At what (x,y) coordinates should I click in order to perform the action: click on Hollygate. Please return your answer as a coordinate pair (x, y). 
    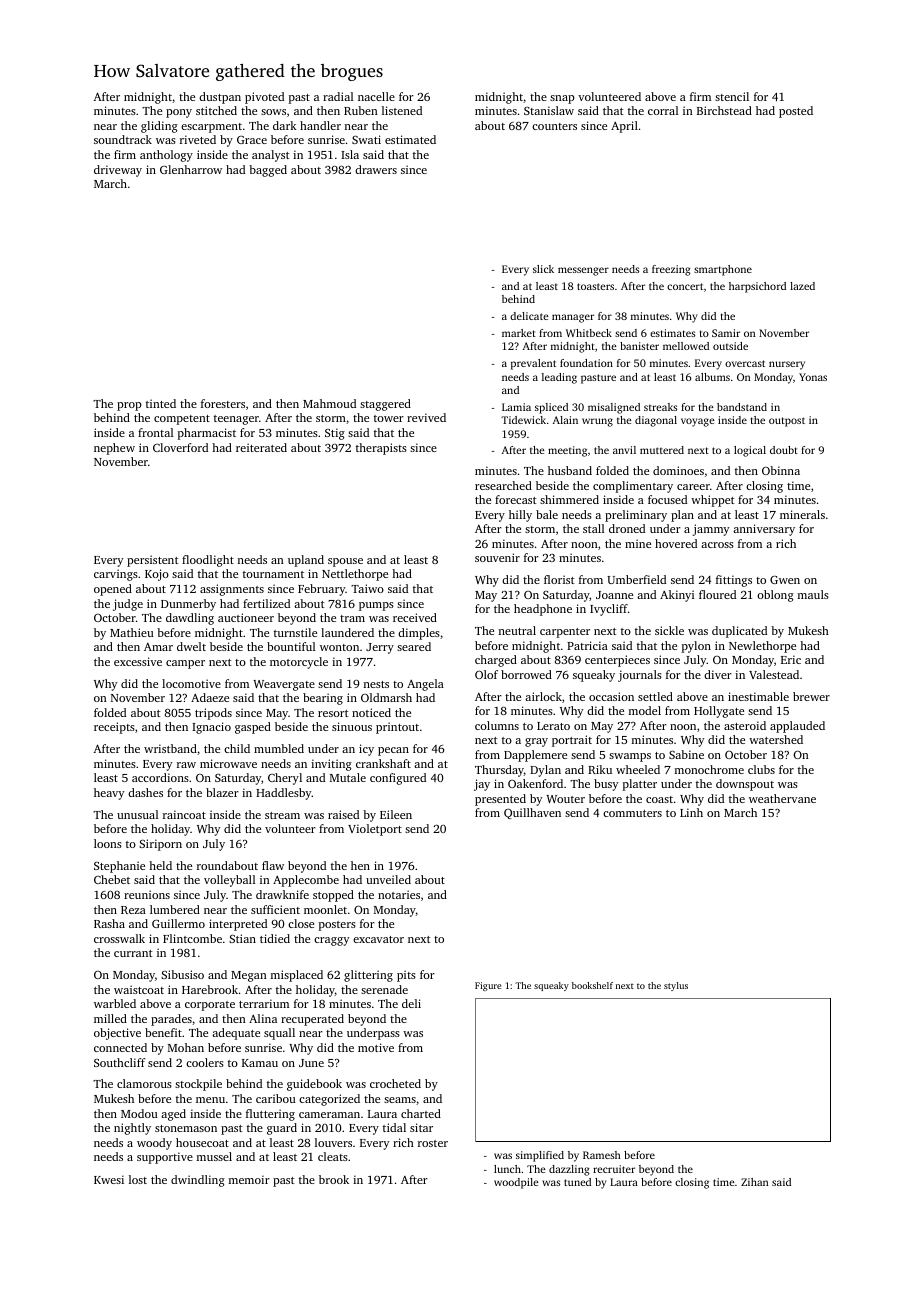
    Looking at the image, I should click on (719, 712).
